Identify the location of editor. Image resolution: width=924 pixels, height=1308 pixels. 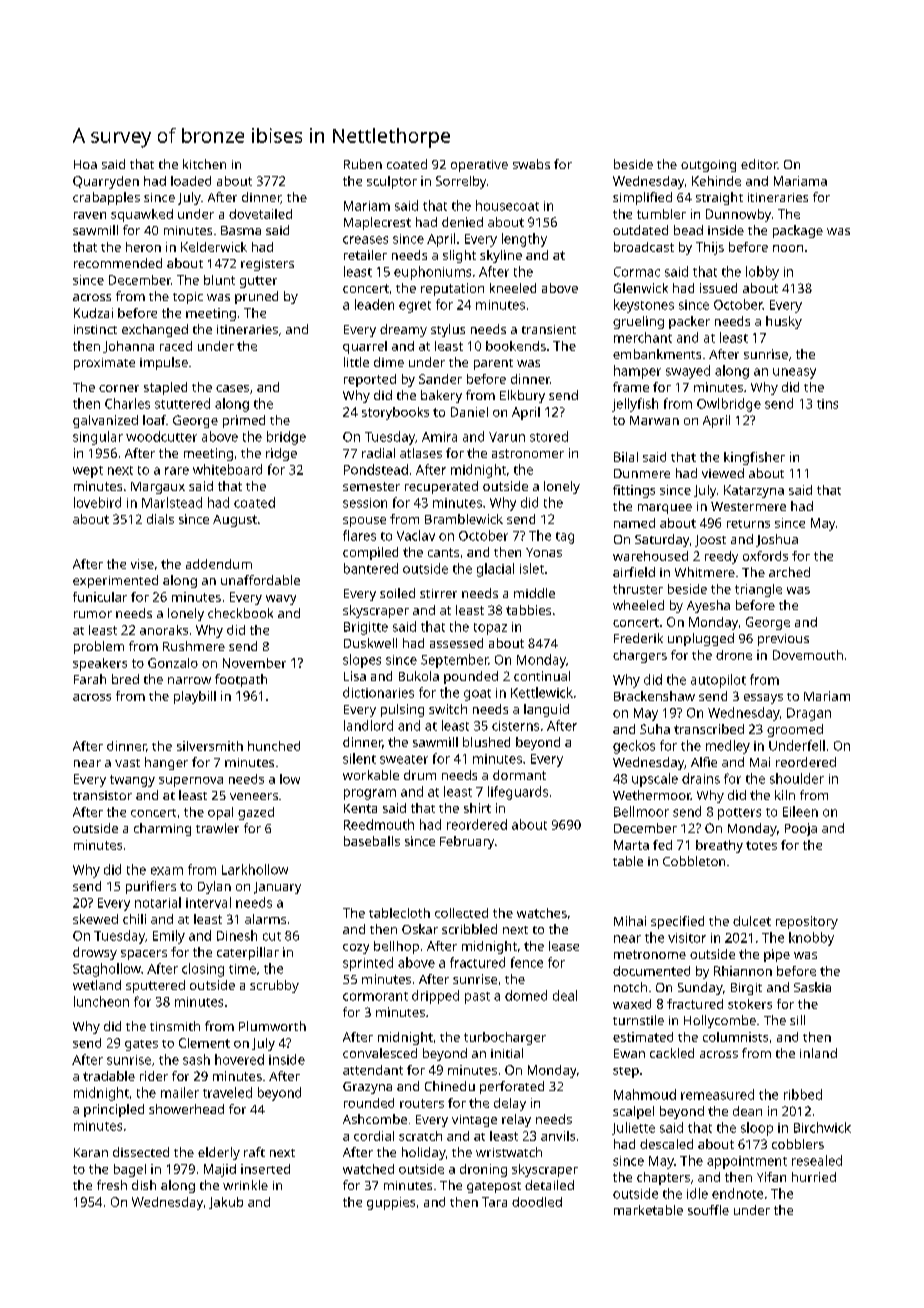
(759, 164).
